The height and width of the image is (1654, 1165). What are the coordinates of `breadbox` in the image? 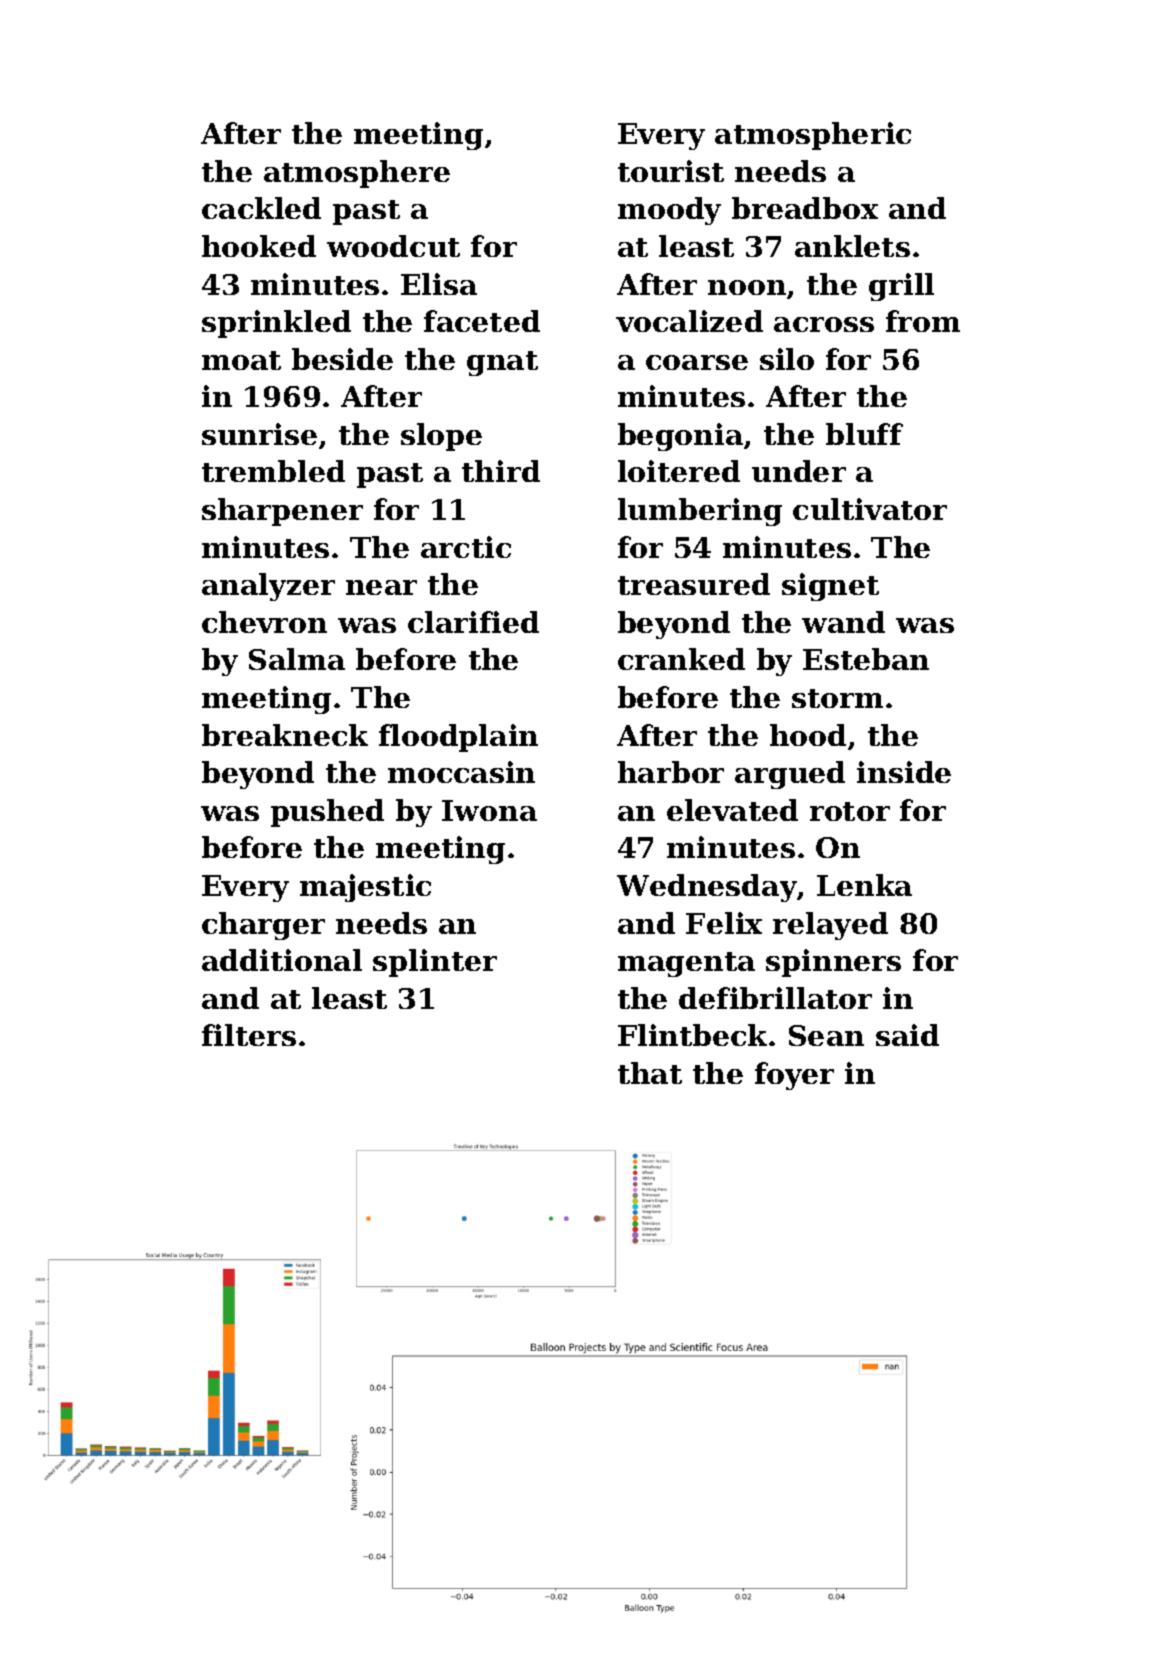 It's located at (805, 208).
